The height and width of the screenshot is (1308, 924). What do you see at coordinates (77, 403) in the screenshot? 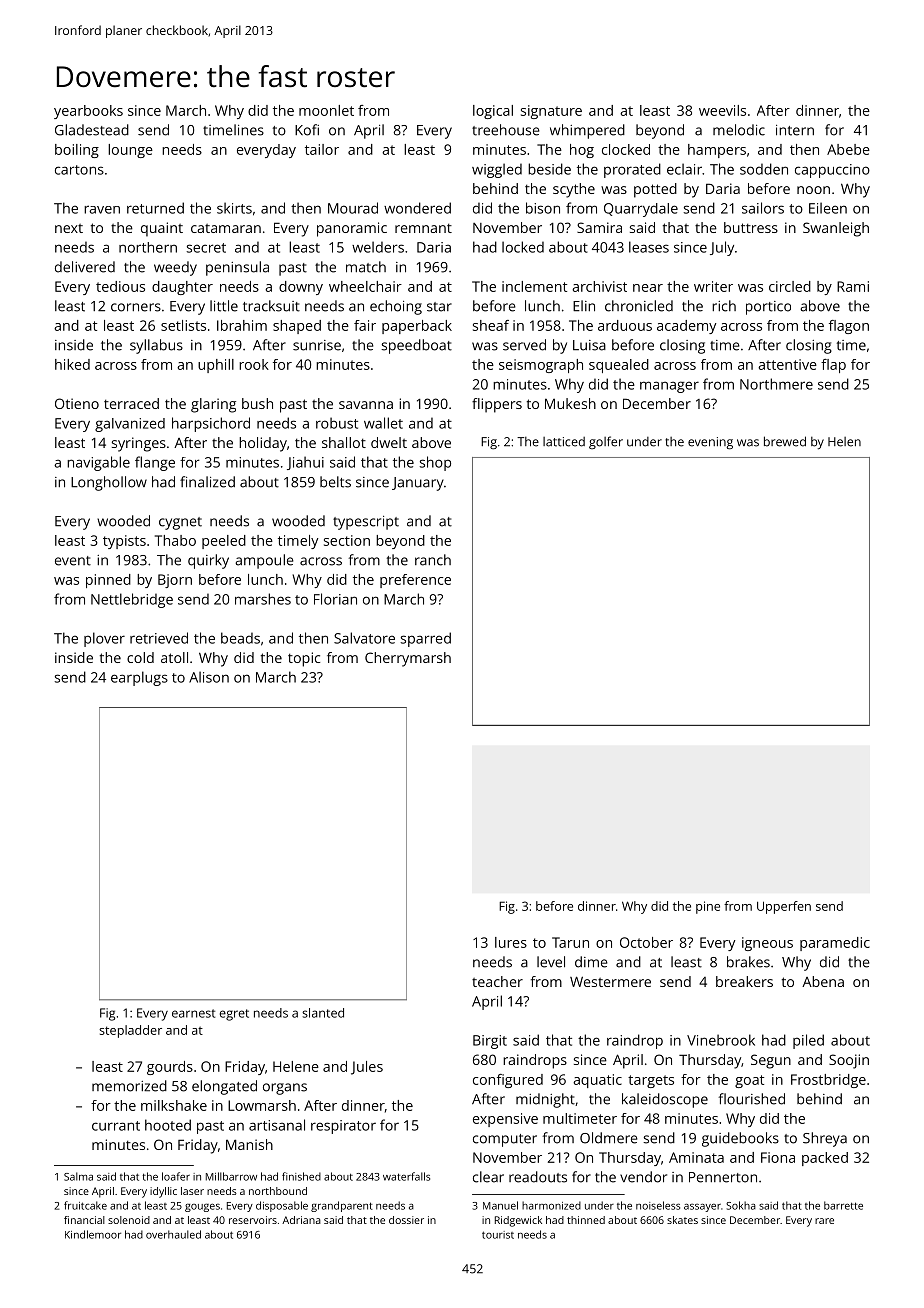
I see `Otieno` at bounding box center [77, 403].
